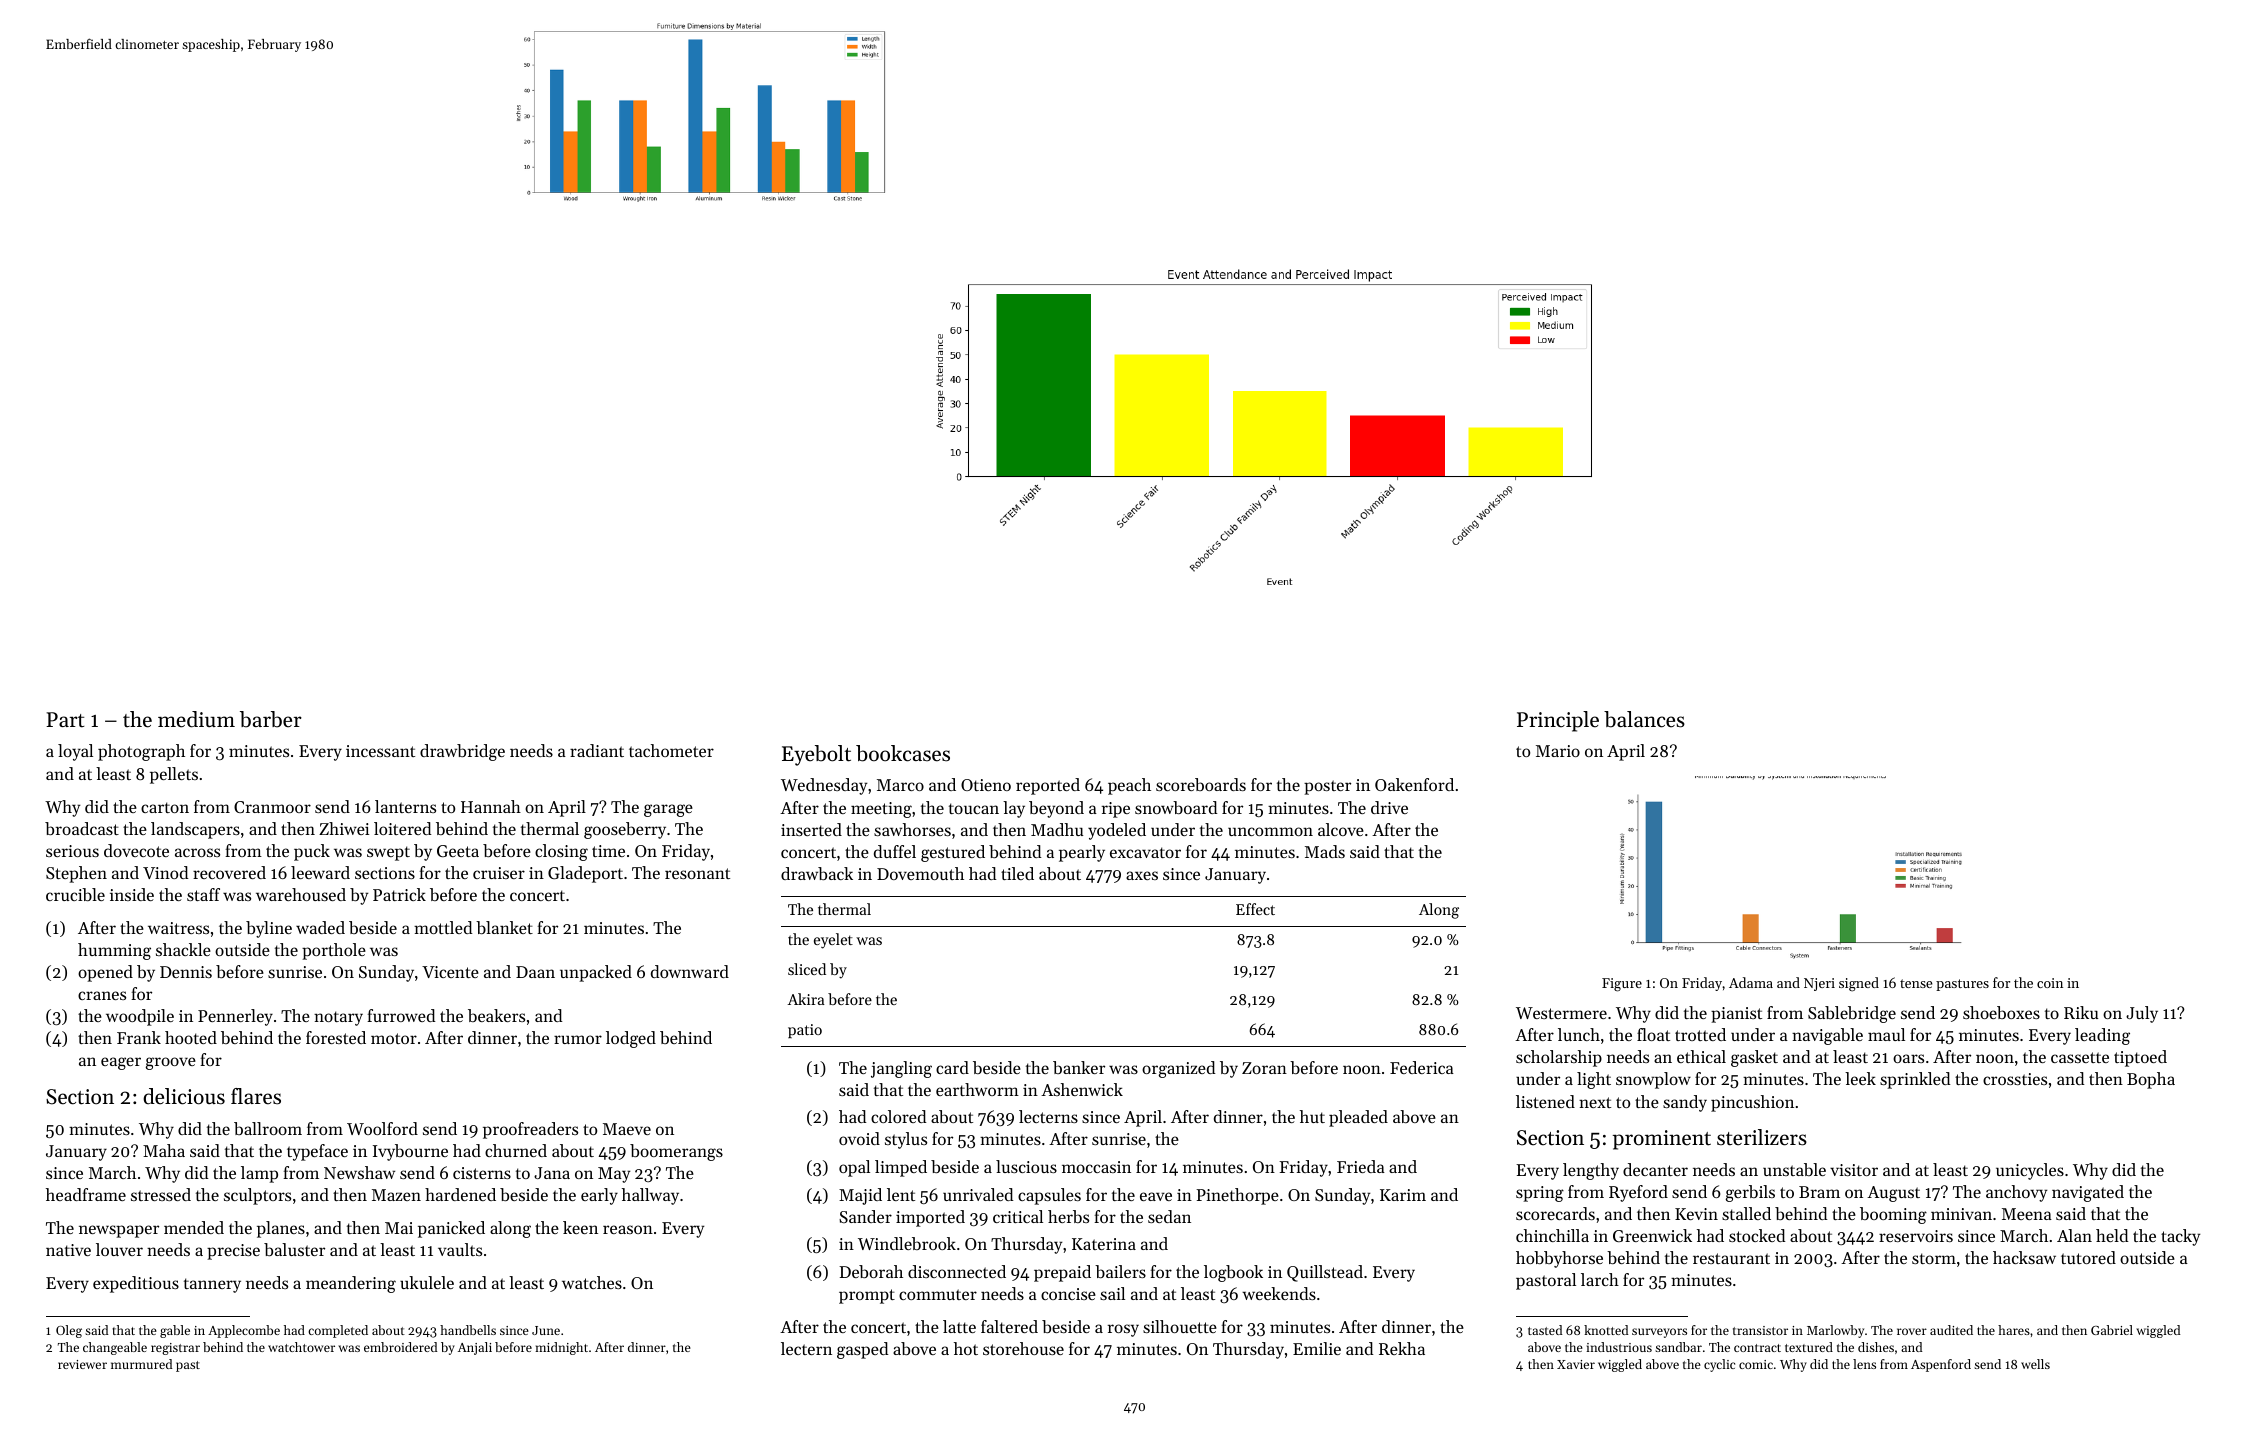 This screenshot has width=2247, height=1454. I want to click on Adama, so click(1751, 982).
